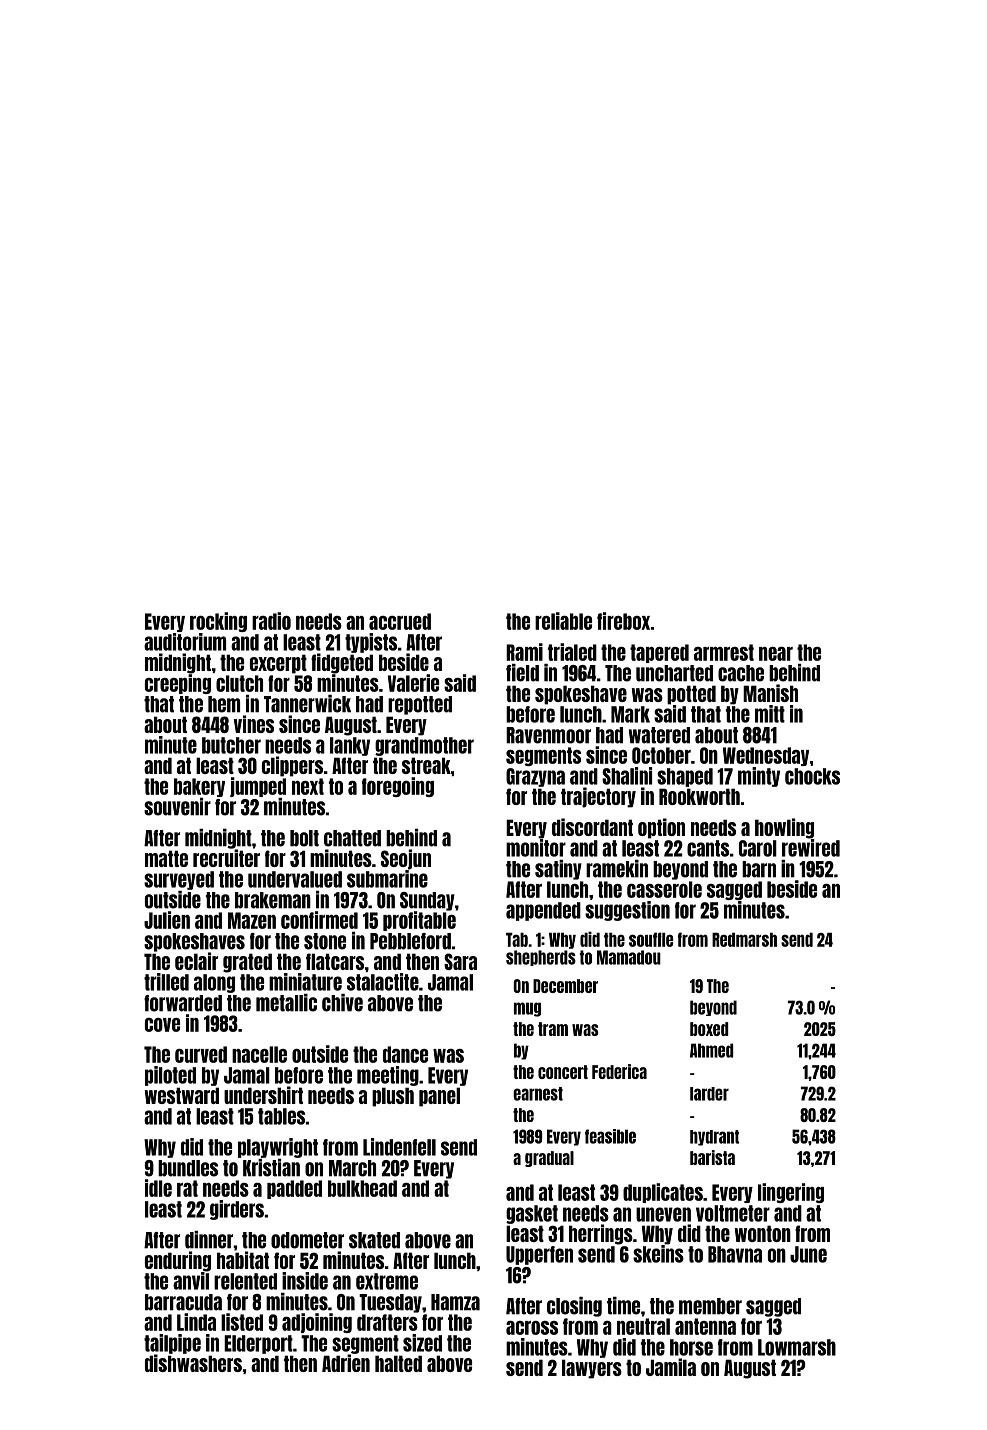 The width and height of the document is (987, 1430). What do you see at coordinates (410, 941) in the document?
I see `Pebbleford` at bounding box center [410, 941].
